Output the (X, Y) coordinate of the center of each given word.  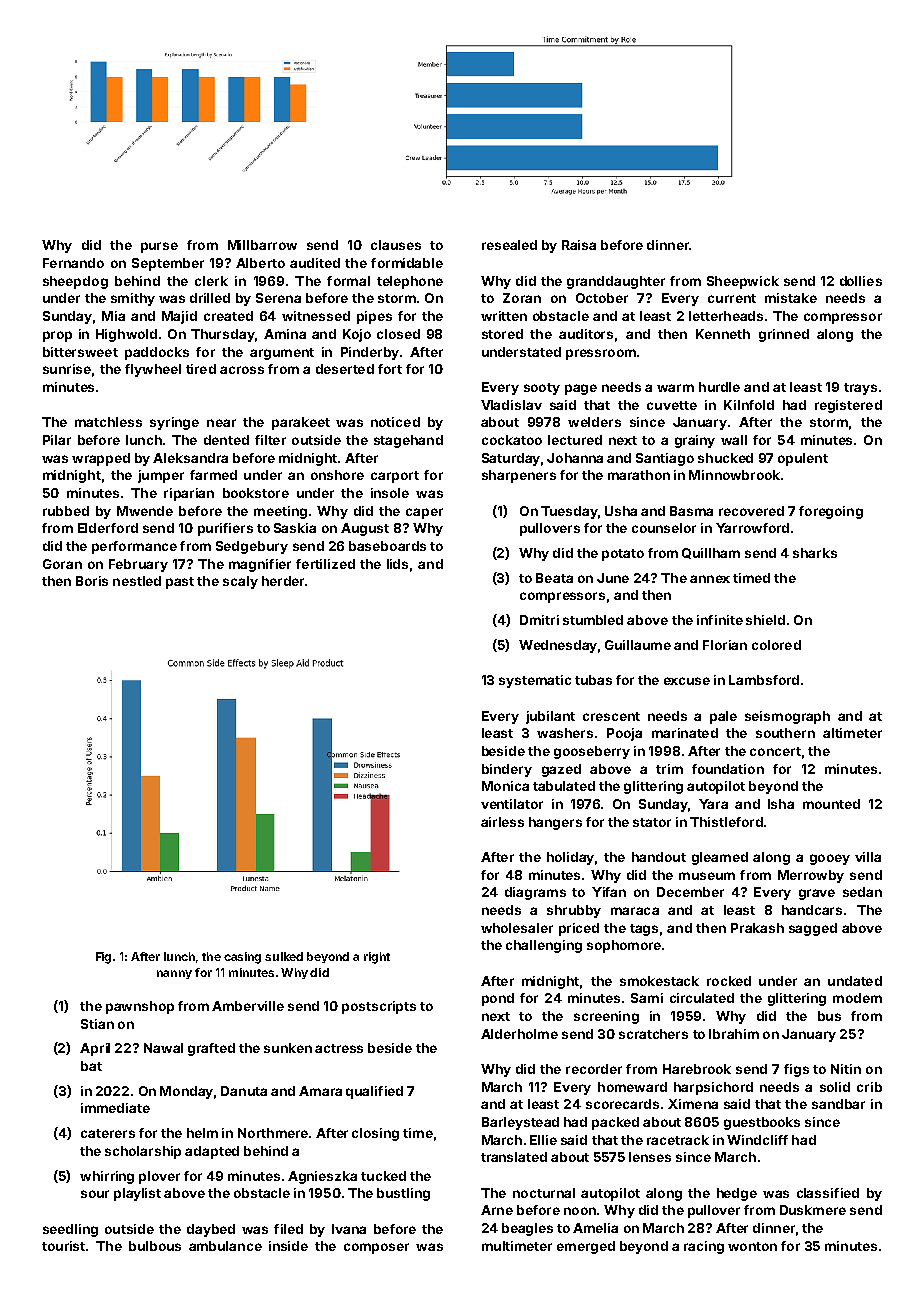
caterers (108, 1133)
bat (91, 1066)
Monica (505, 786)
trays (860, 389)
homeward (632, 1087)
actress (339, 1048)
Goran (62, 564)
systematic (535, 681)
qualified (374, 1092)
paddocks (157, 353)
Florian (725, 645)
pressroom (601, 354)
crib (869, 1087)
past (180, 583)
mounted (831, 804)
